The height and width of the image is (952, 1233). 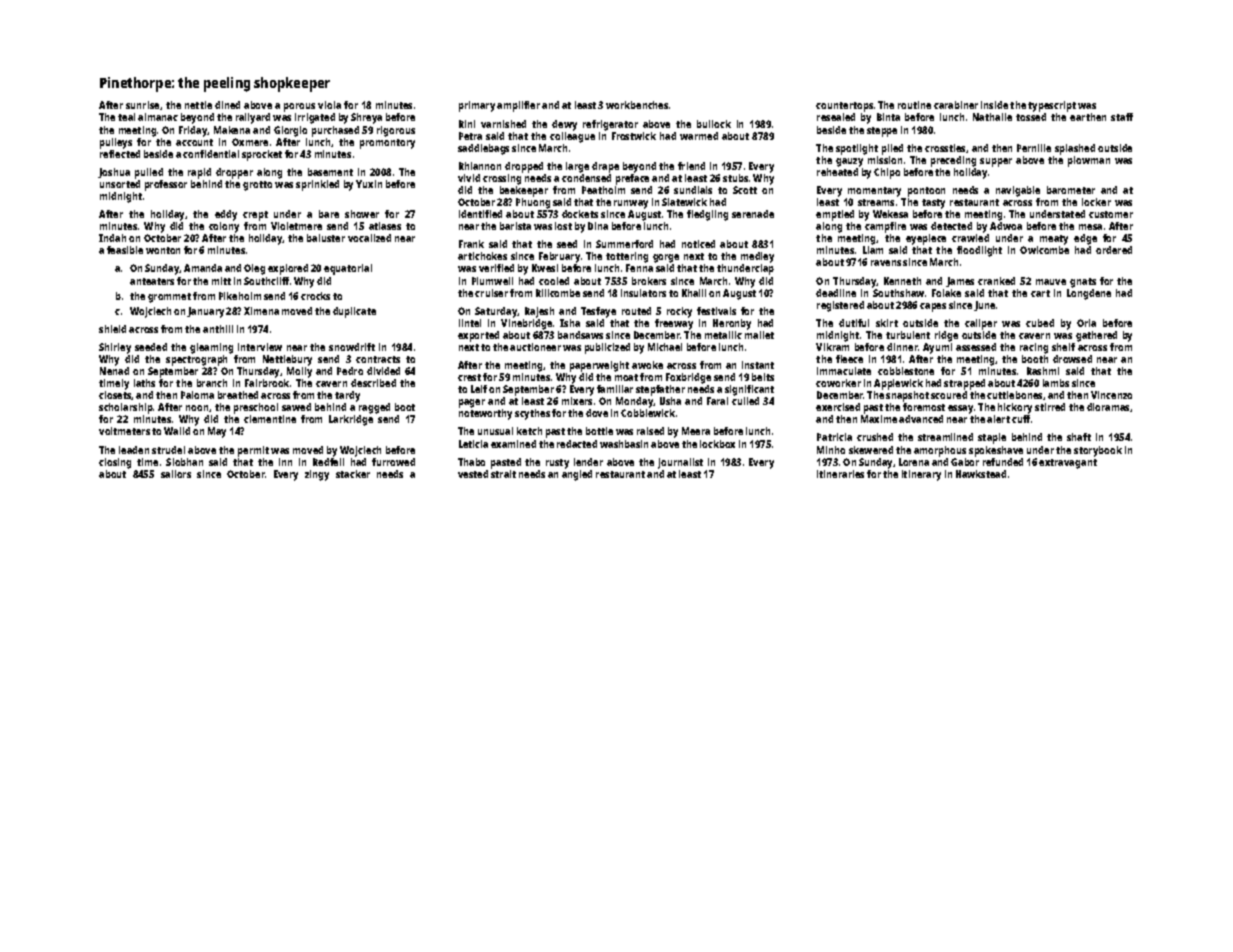 What do you see at coordinates (981, 474) in the image?
I see `Hawkstead` at bounding box center [981, 474].
